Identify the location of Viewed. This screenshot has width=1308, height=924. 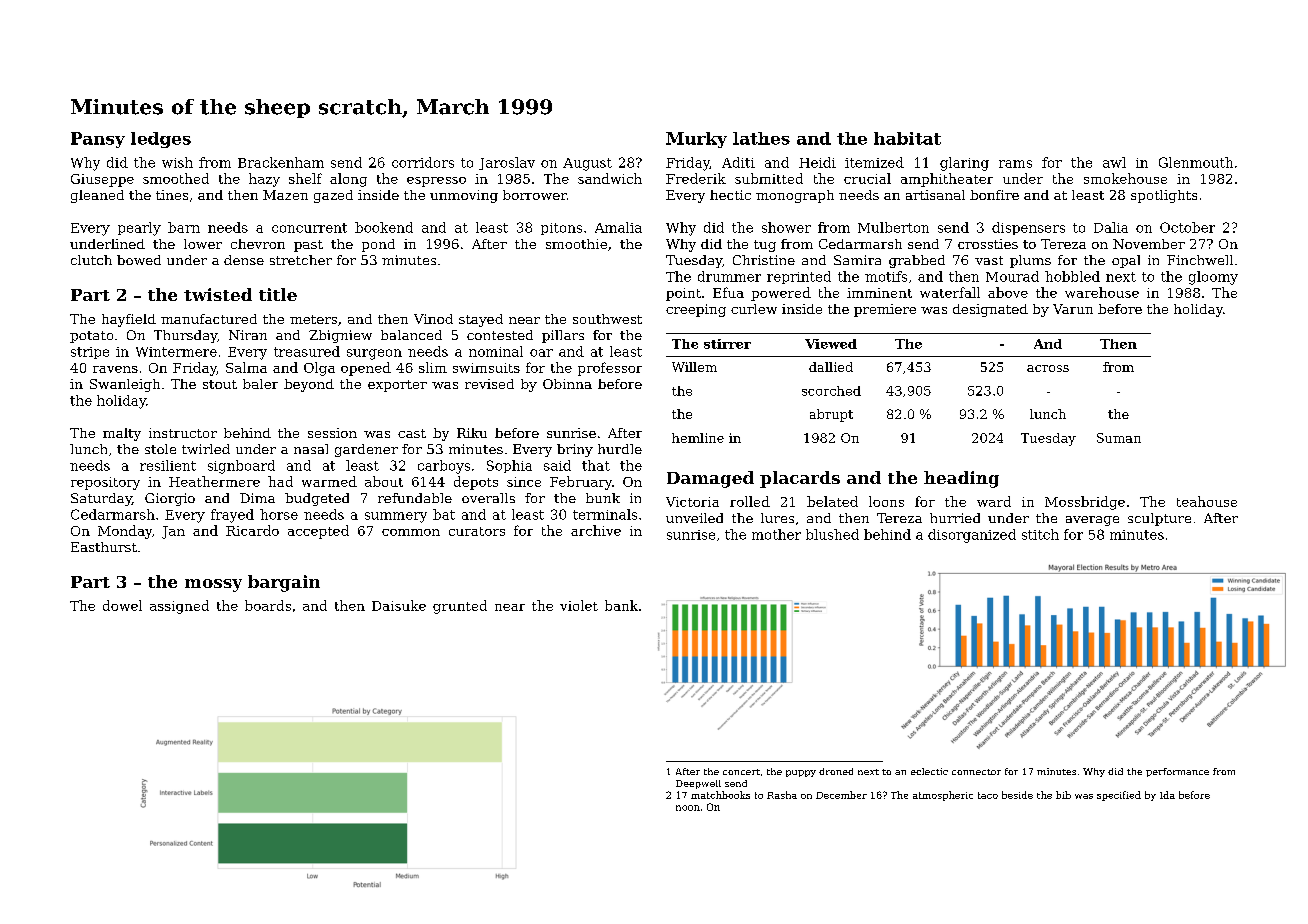
(831, 344).
